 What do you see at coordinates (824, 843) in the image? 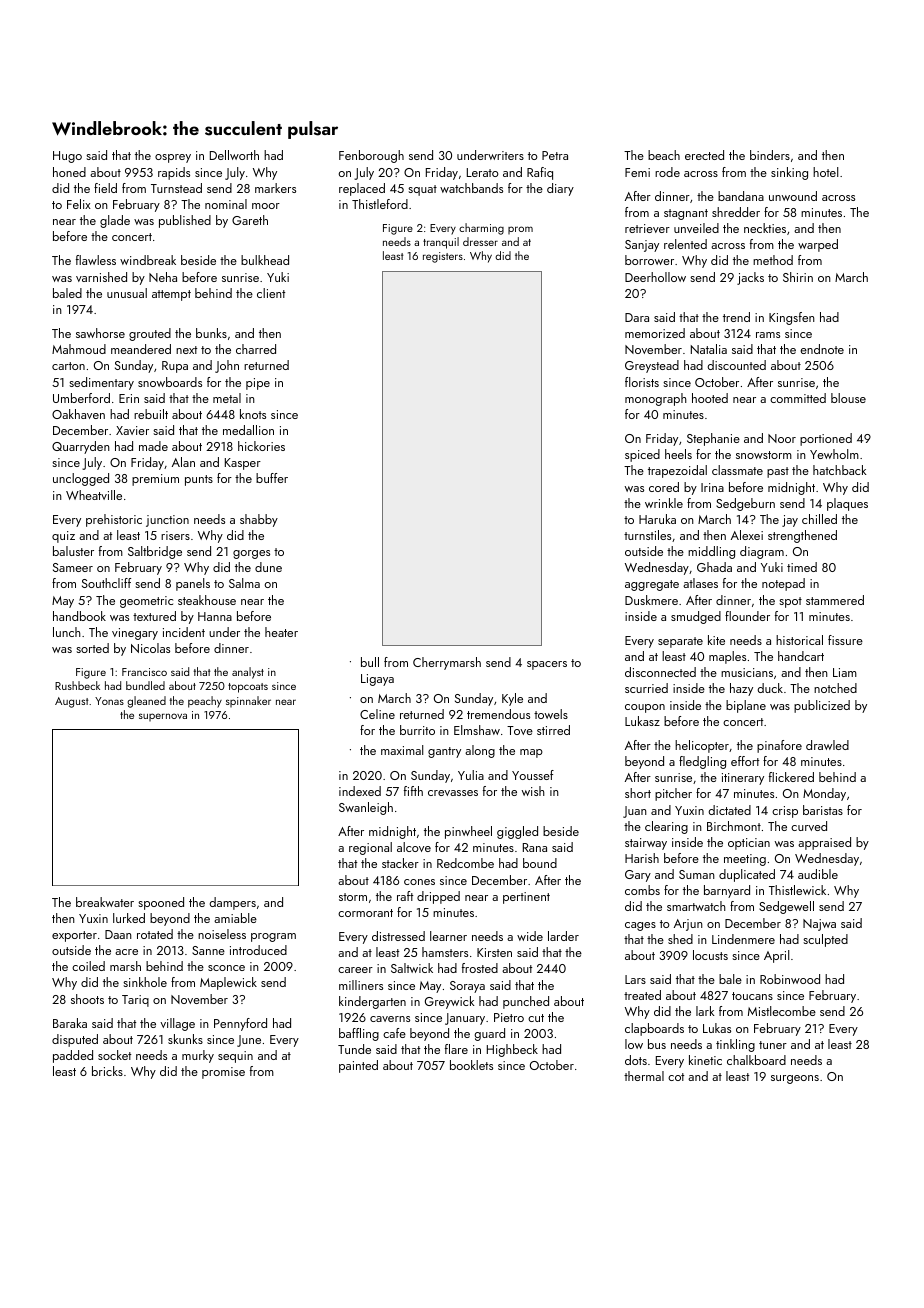
I see `appraised` at bounding box center [824, 843].
